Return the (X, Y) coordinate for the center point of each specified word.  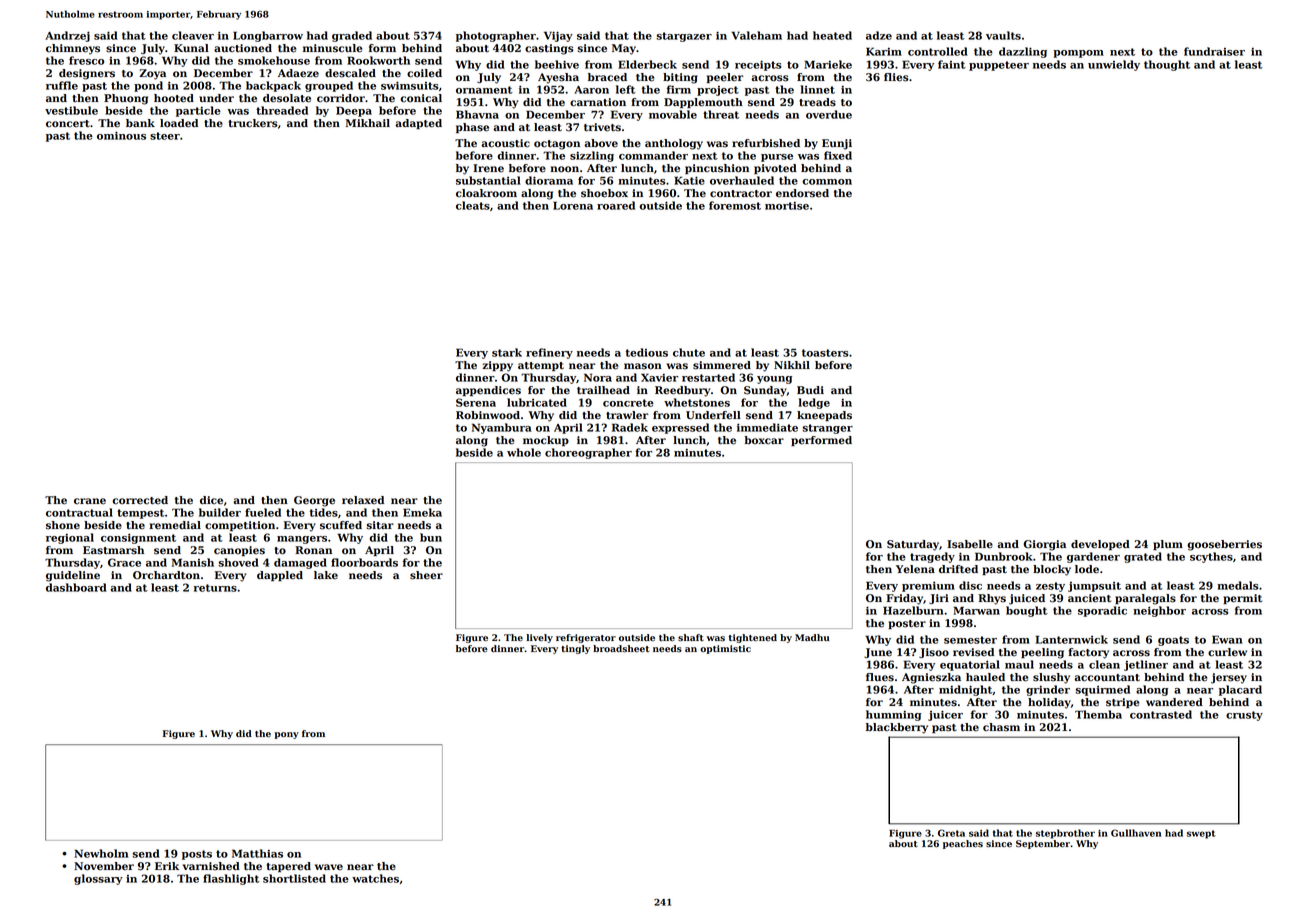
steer (165, 136)
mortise (787, 206)
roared (616, 205)
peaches (963, 844)
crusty (1244, 716)
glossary (98, 879)
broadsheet (621, 649)
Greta (951, 833)
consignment (138, 538)
